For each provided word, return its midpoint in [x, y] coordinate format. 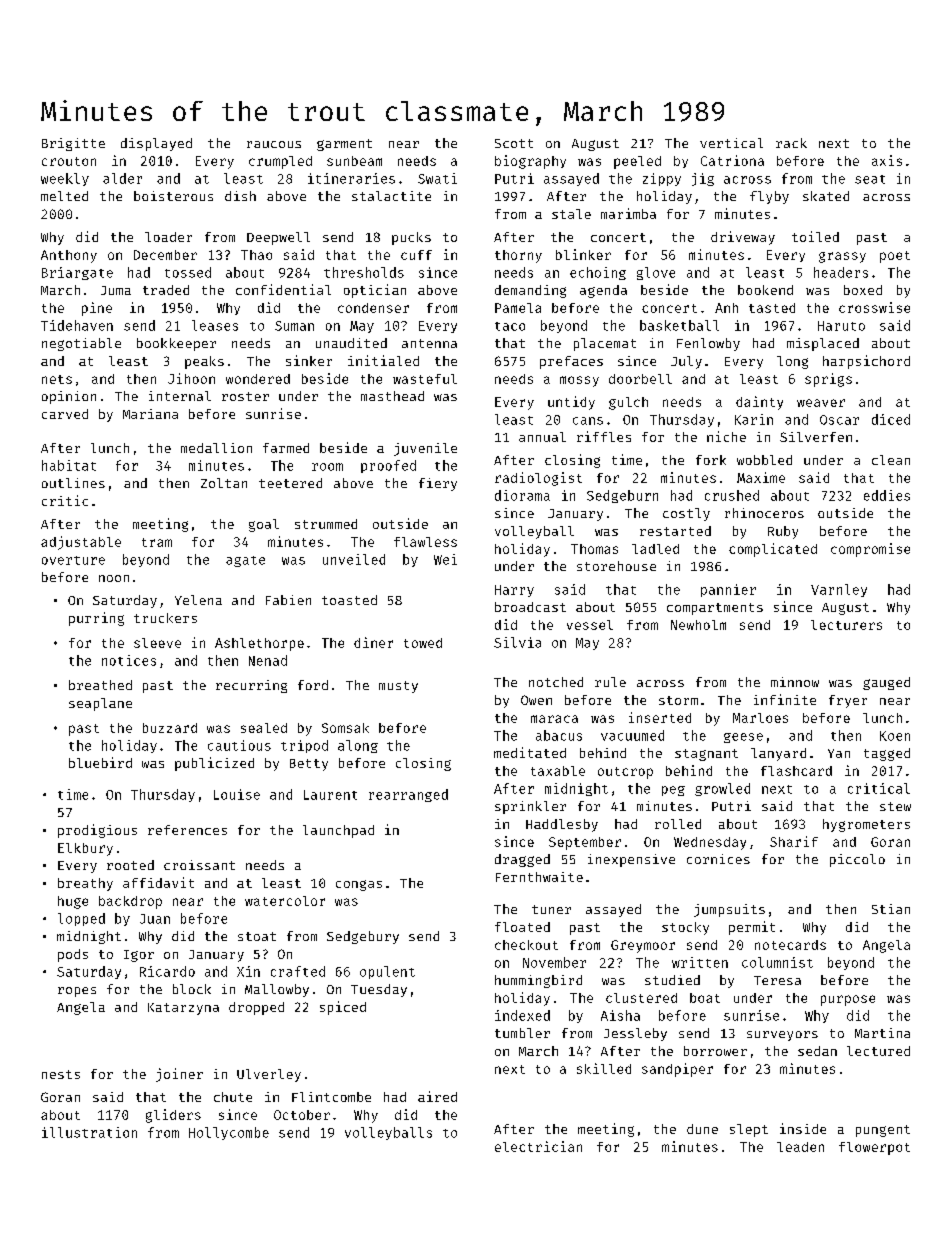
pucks [411, 238]
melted [64, 196]
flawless [425, 542]
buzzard [170, 728]
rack [791, 143]
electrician [538, 1146]
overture [73, 560]
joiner [179, 1075]
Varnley [839, 590]
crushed [732, 495]
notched [556, 682]
